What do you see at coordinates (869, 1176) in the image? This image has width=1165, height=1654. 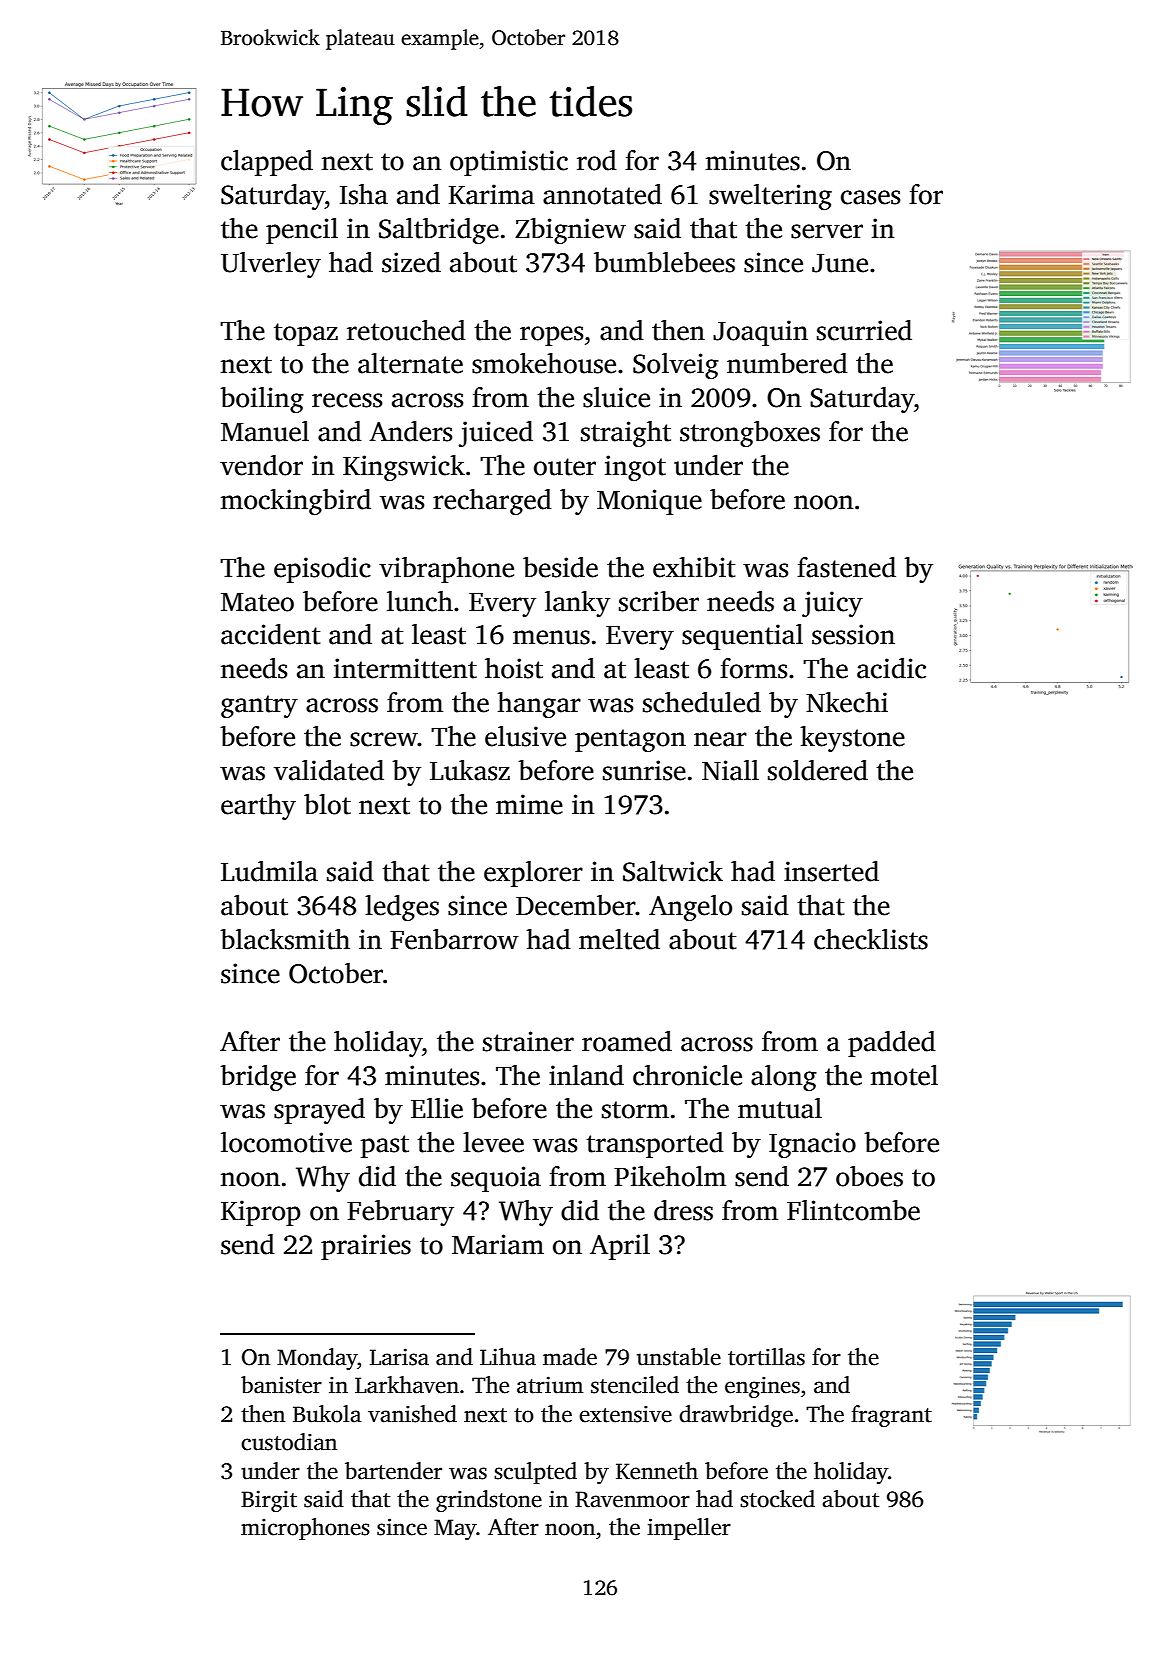 I see `oboes` at bounding box center [869, 1176].
